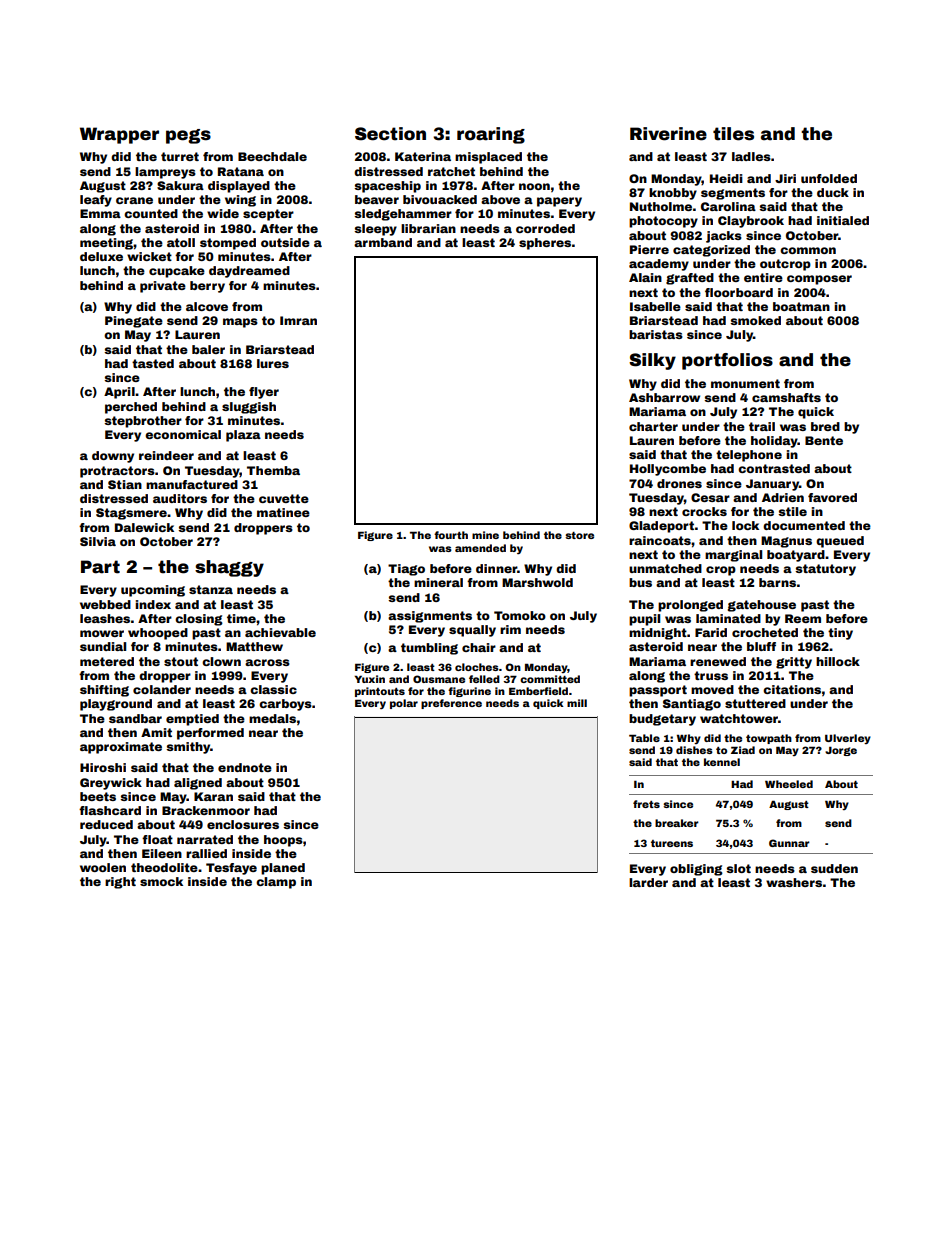  What do you see at coordinates (276, 883) in the screenshot?
I see `clamp` at bounding box center [276, 883].
